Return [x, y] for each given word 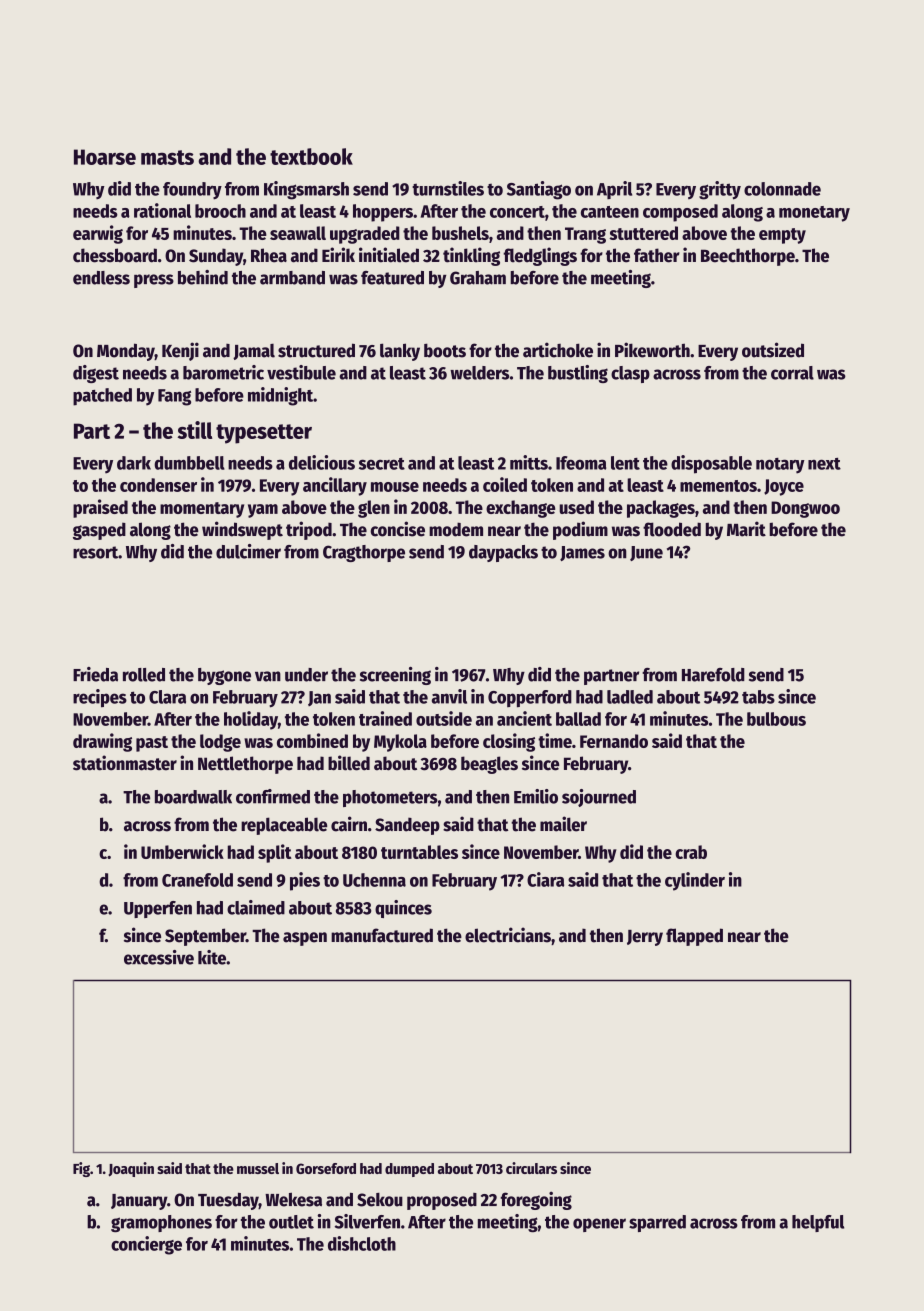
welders [479, 373]
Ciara [545, 879]
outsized [773, 350]
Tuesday [228, 1201]
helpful [818, 1223]
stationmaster [125, 763]
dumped [409, 1170]
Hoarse [105, 157]
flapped [694, 937]
